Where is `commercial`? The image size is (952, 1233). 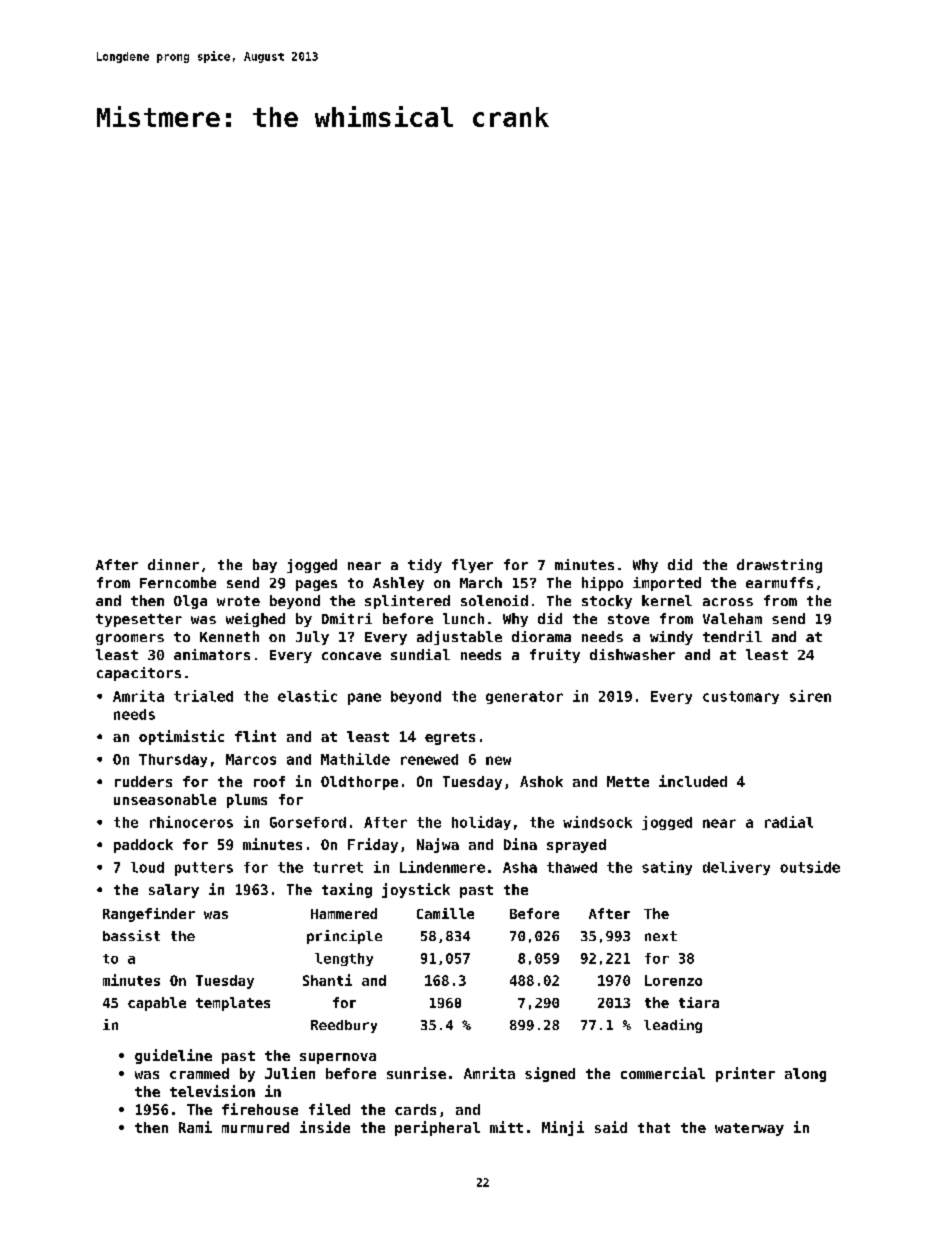 commercial is located at coordinates (663, 1073).
